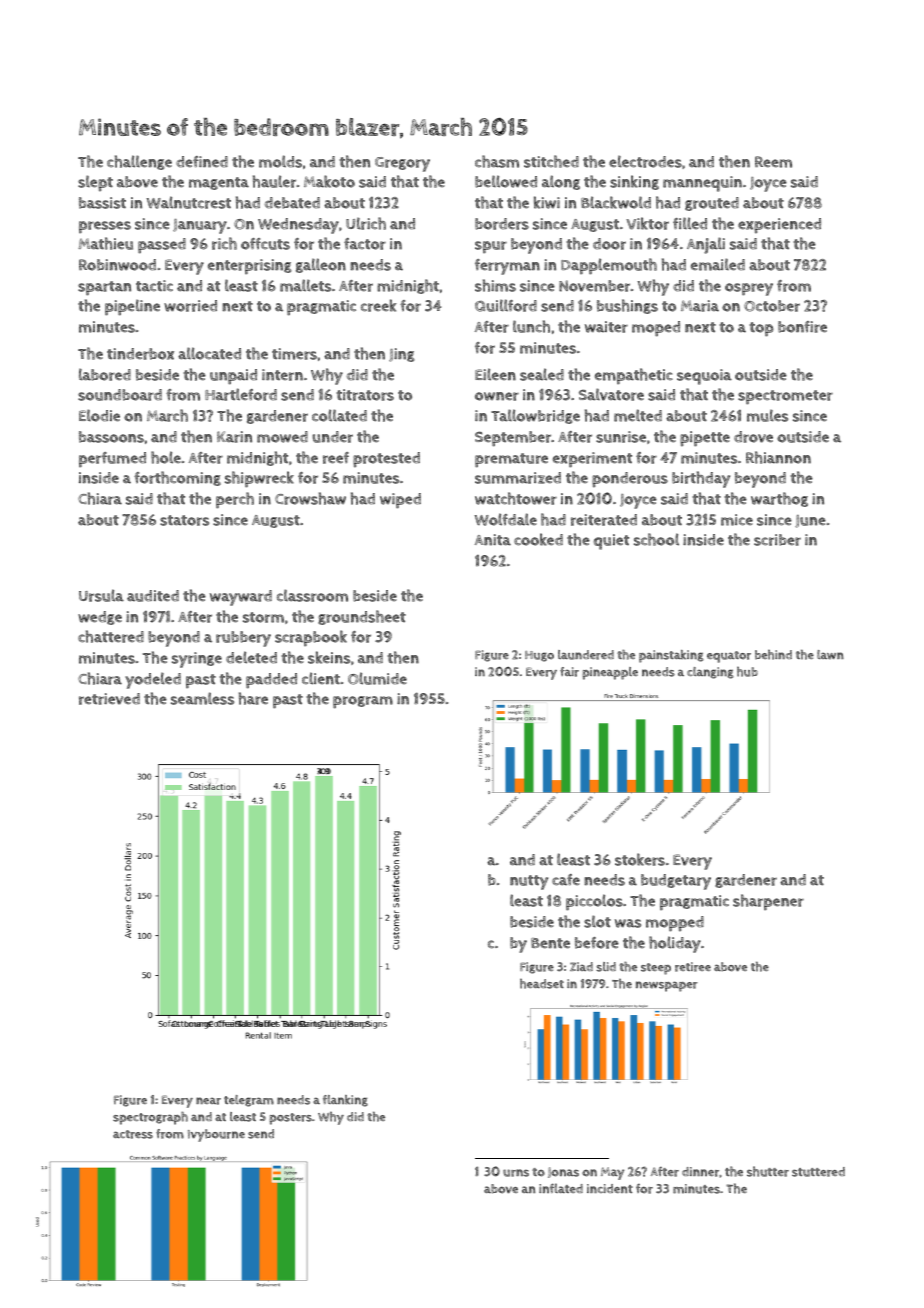  Describe the element at coordinates (542, 983) in the screenshot. I see `headset` at that location.
